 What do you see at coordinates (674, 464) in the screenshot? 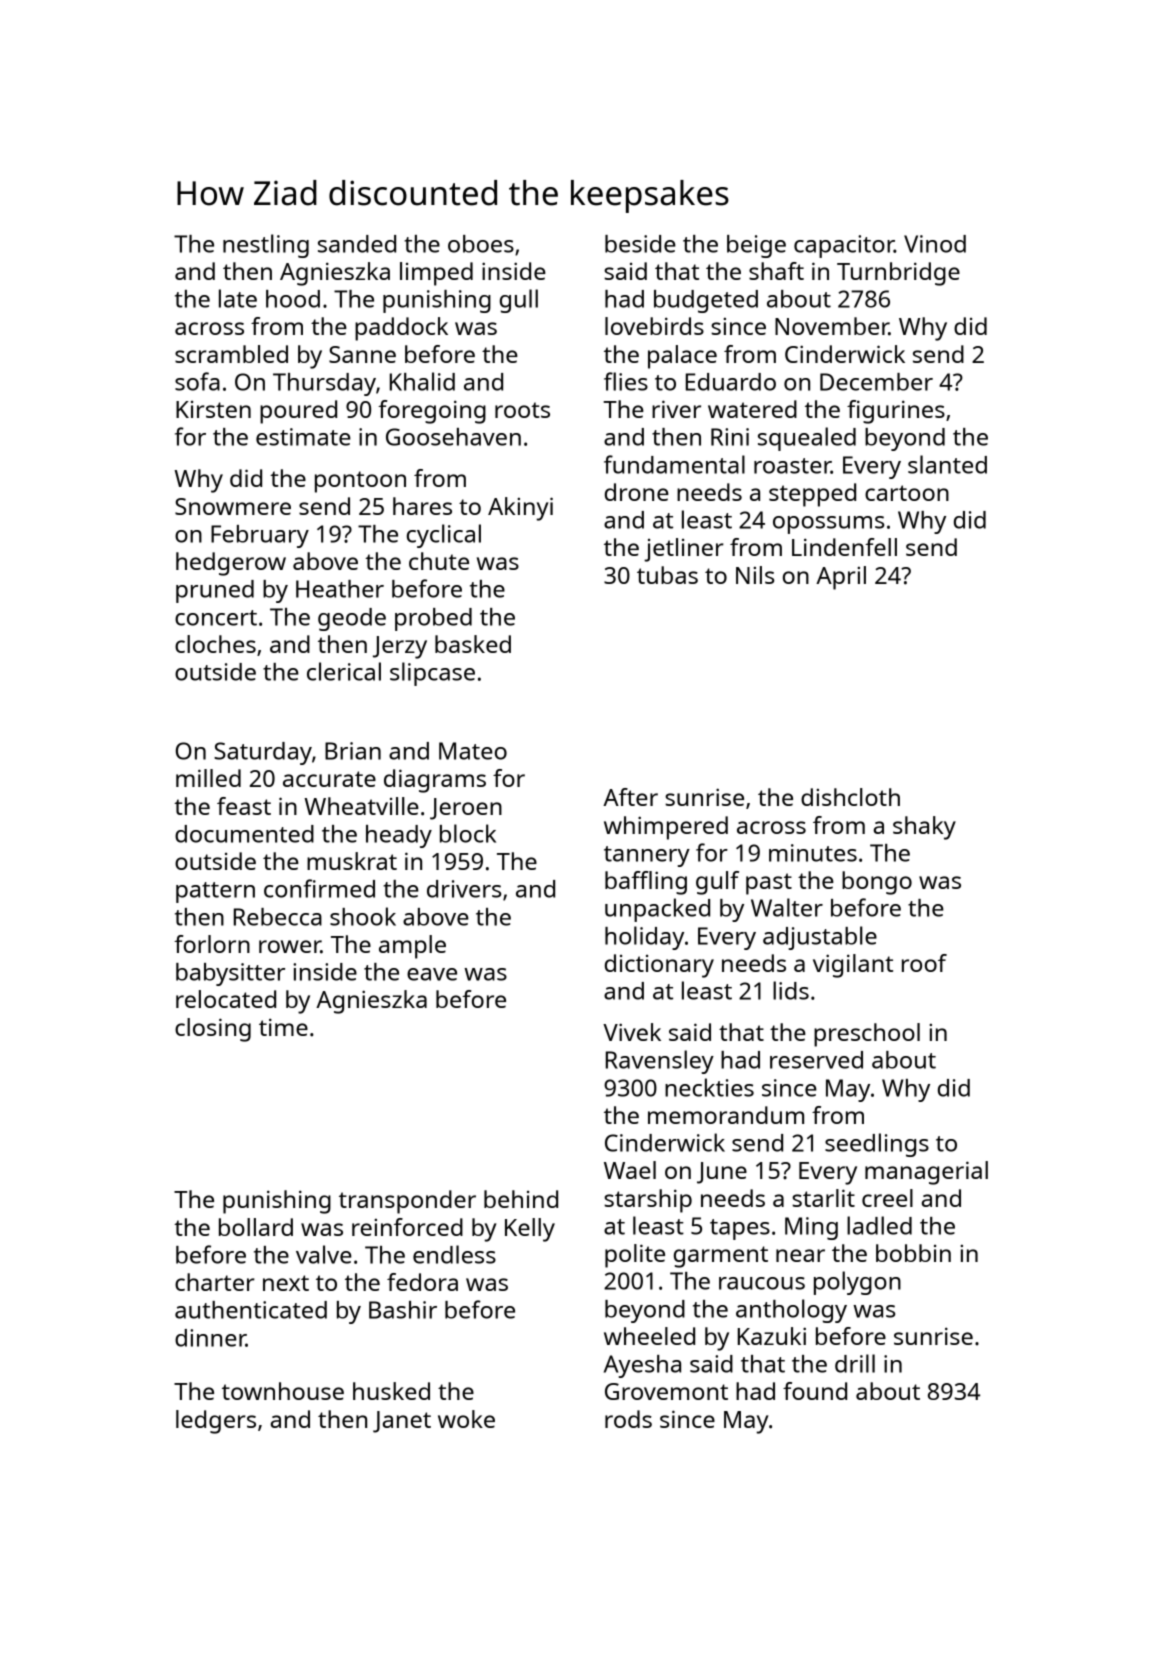
I see `fundamental` at bounding box center [674, 464].
